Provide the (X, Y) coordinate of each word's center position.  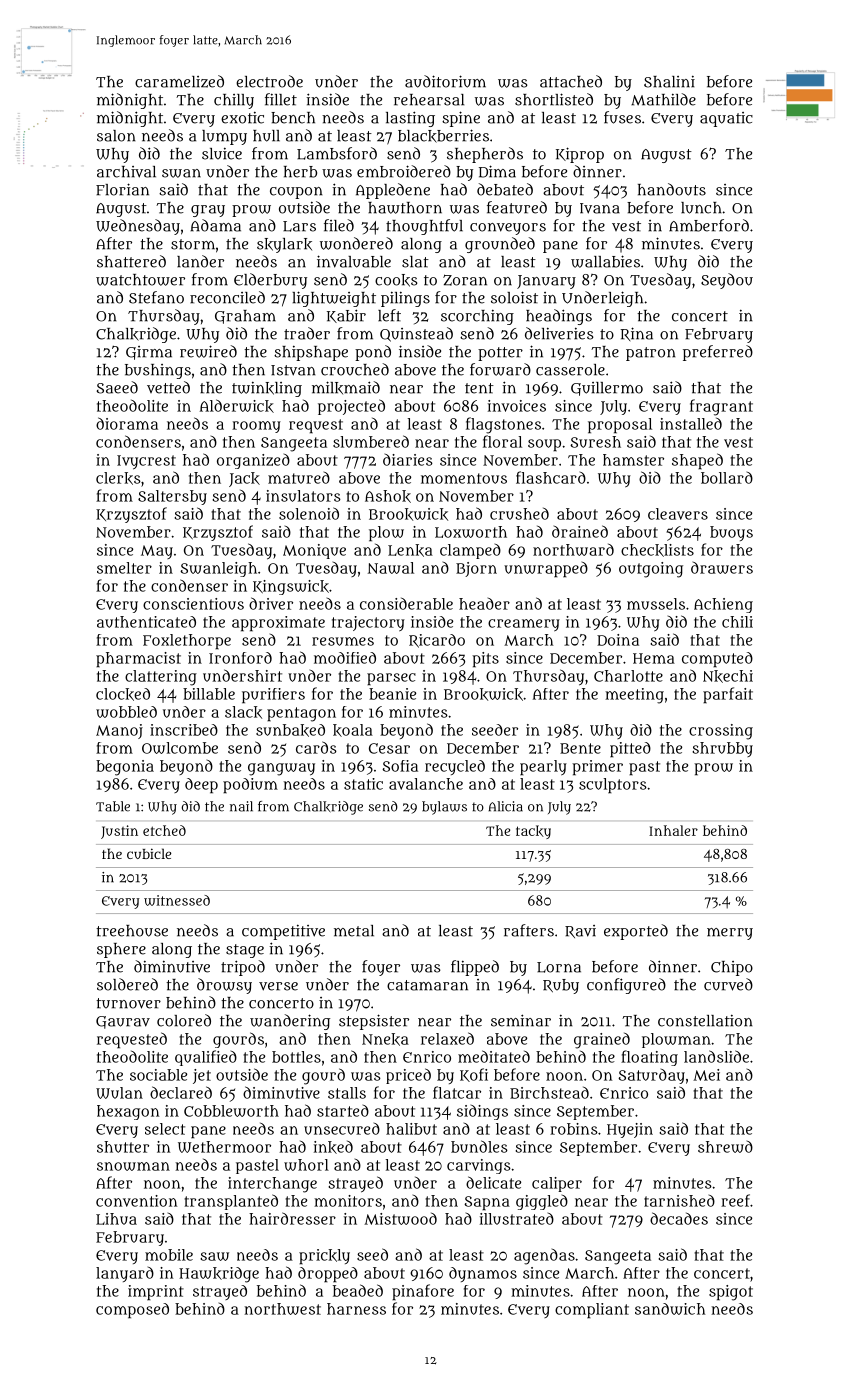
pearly (543, 768)
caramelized (179, 81)
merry (730, 934)
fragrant (721, 407)
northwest (282, 1309)
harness (356, 1309)
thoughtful (424, 227)
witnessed (177, 900)
